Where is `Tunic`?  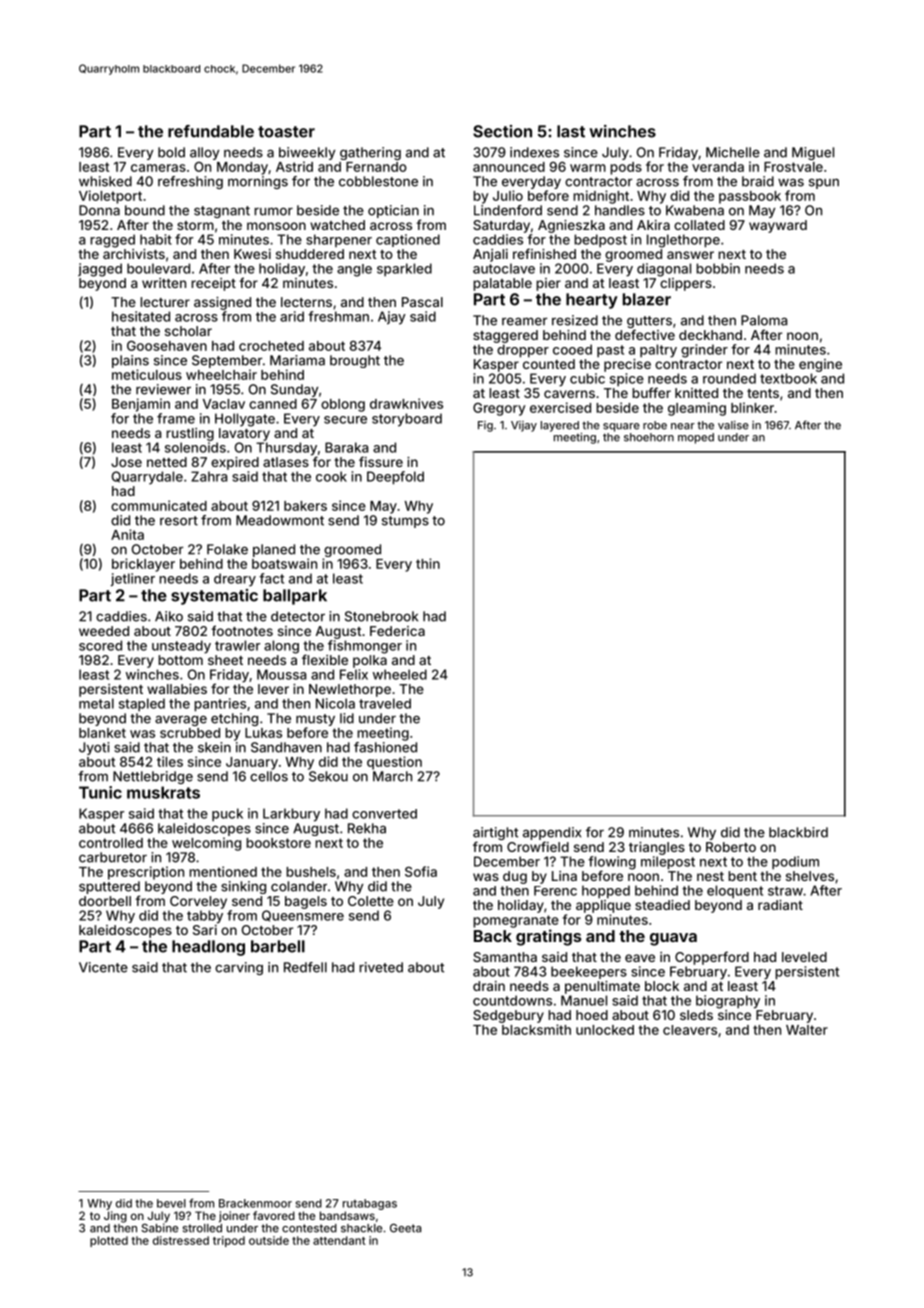 Tunic is located at coordinates (100, 792).
